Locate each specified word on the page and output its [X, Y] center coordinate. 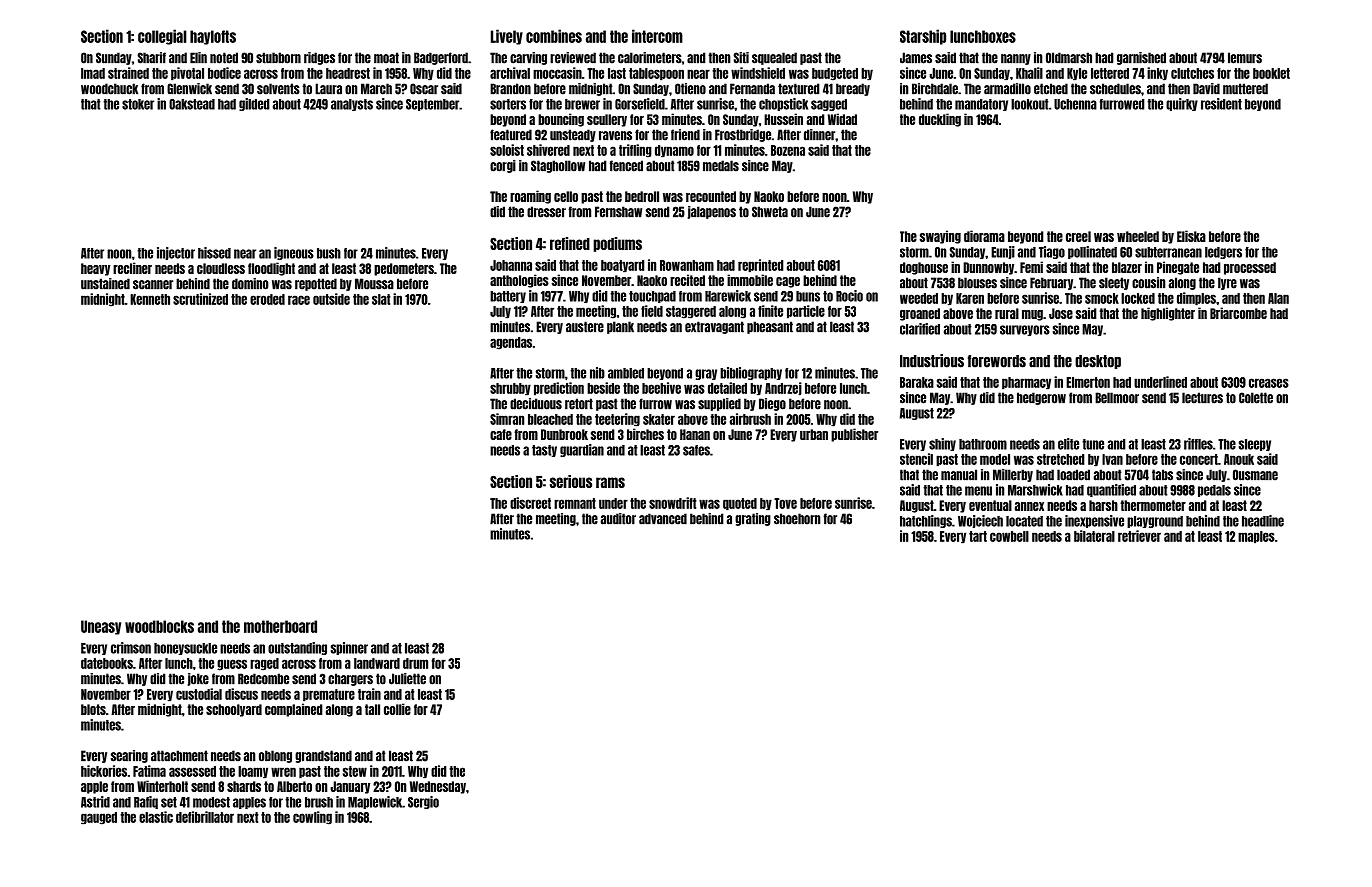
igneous [294, 253]
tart [978, 536]
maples [1256, 537]
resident [1221, 104]
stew [355, 771]
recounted [711, 196]
